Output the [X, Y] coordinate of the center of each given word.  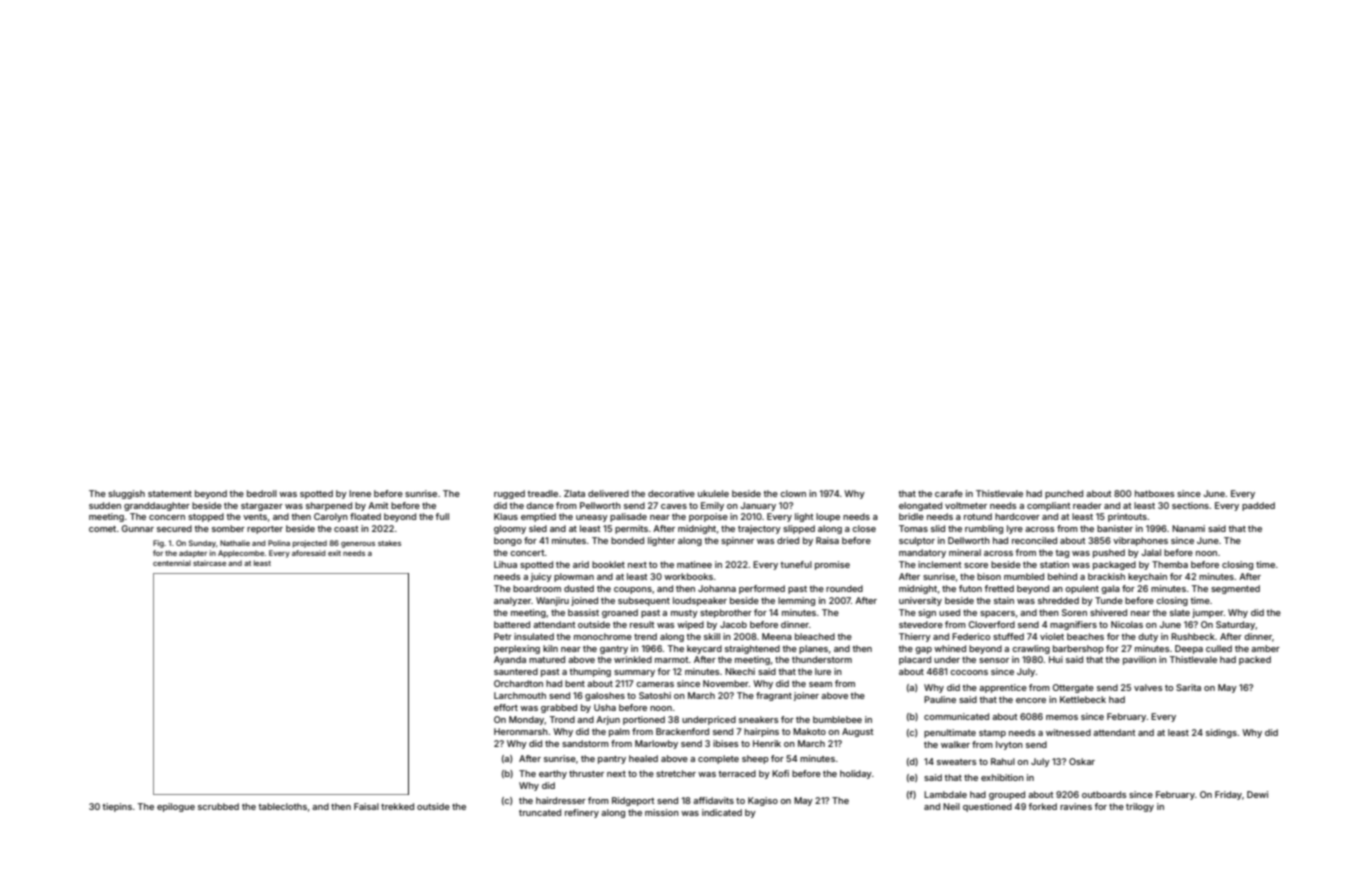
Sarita [1188, 687]
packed [1255, 660]
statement [170, 494]
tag [1062, 554]
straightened [752, 649]
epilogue [176, 807]
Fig [158, 544]
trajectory [759, 529]
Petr [503, 636]
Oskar [1082, 761]
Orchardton [518, 683]
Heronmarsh [521, 731]
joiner [806, 696]
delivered [608, 493]
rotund [978, 516]
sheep [755, 759]
